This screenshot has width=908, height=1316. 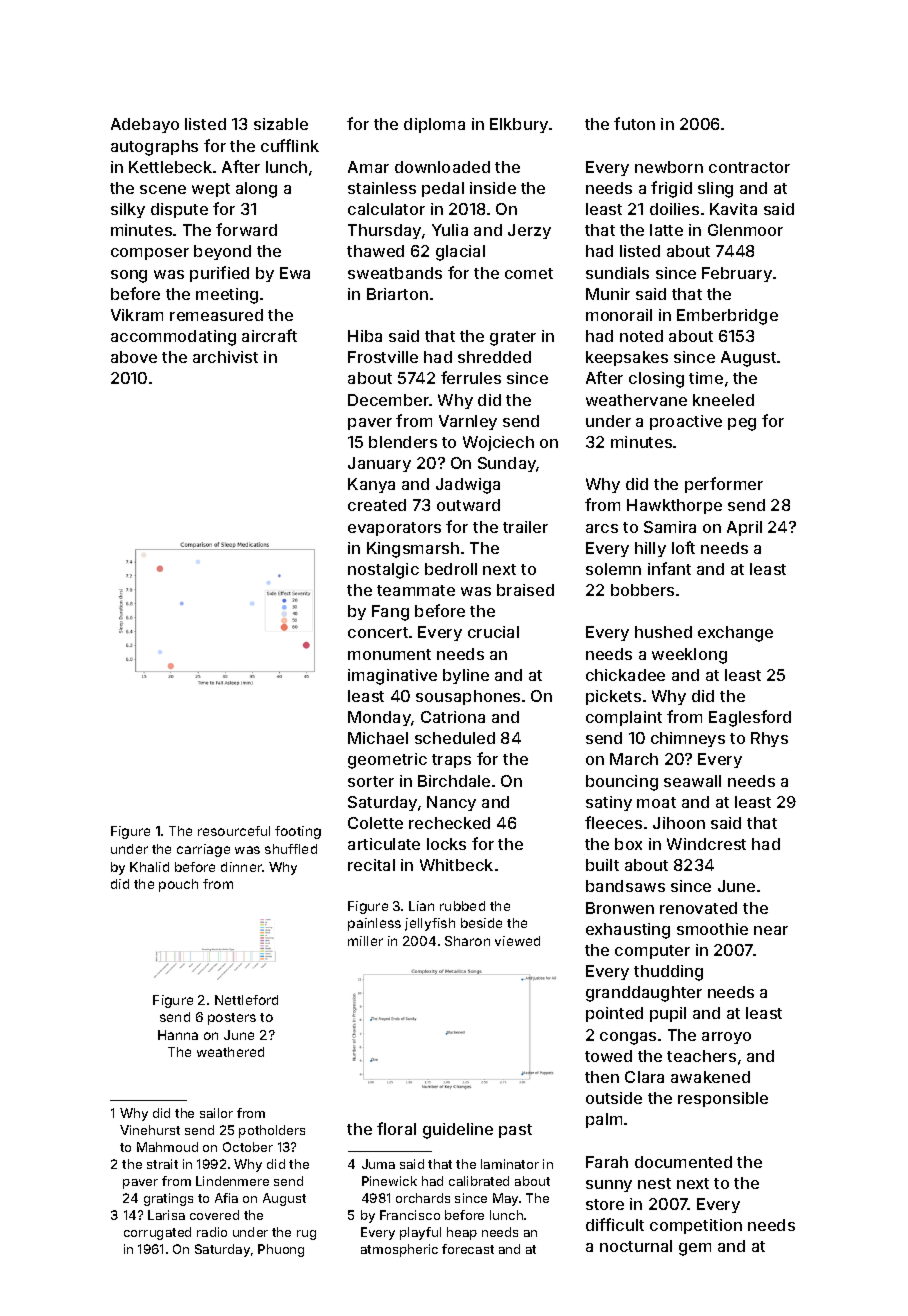 What do you see at coordinates (383, 571) in the screenshot?
I see `nostalgic` at bounding box center [383, 571].
